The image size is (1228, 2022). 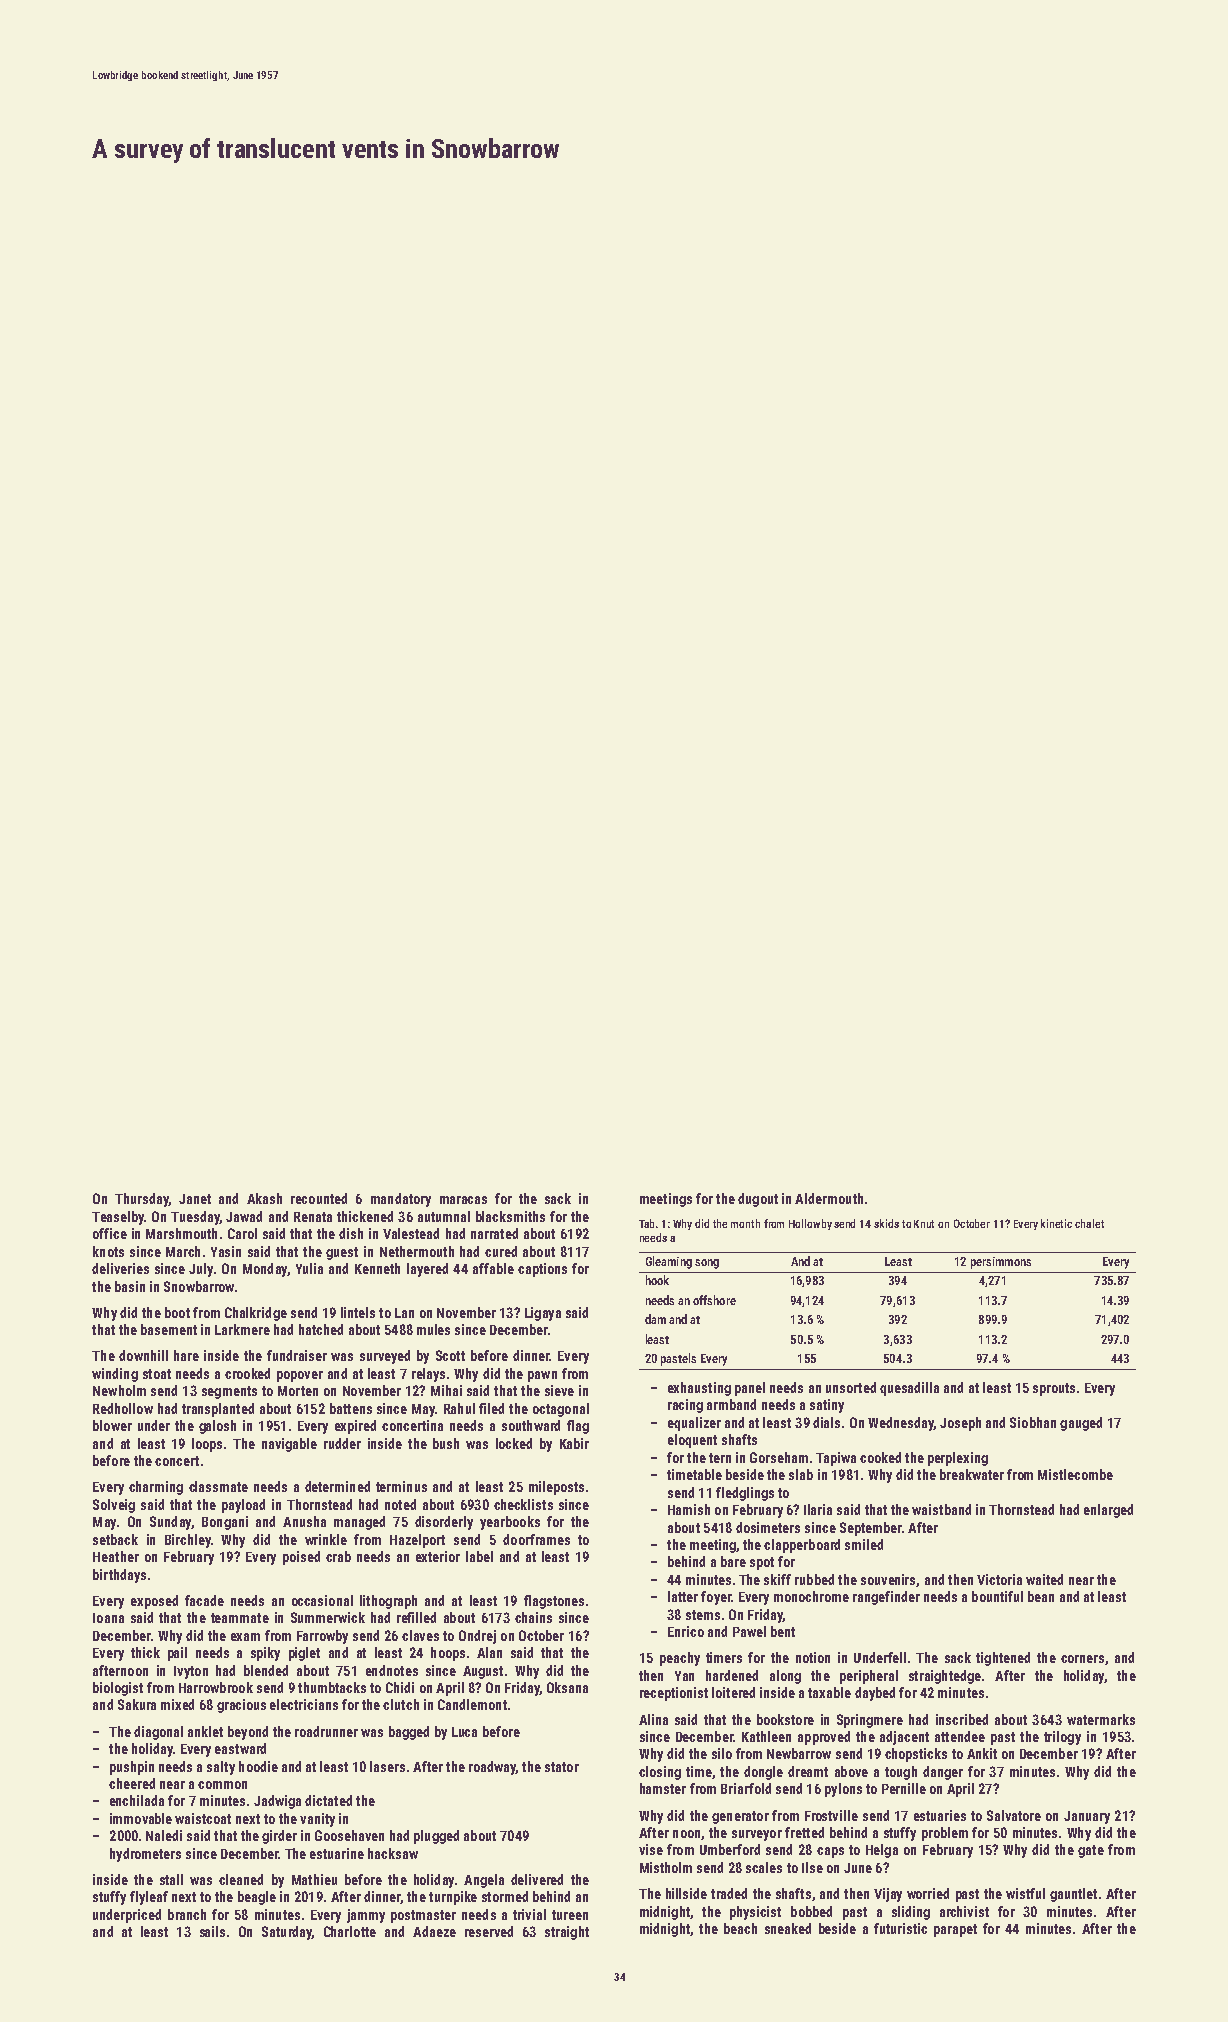 What do you see at coordinates (689, 1509) in the page?
I see `Hamish` at bounding box center [689, 1509].
